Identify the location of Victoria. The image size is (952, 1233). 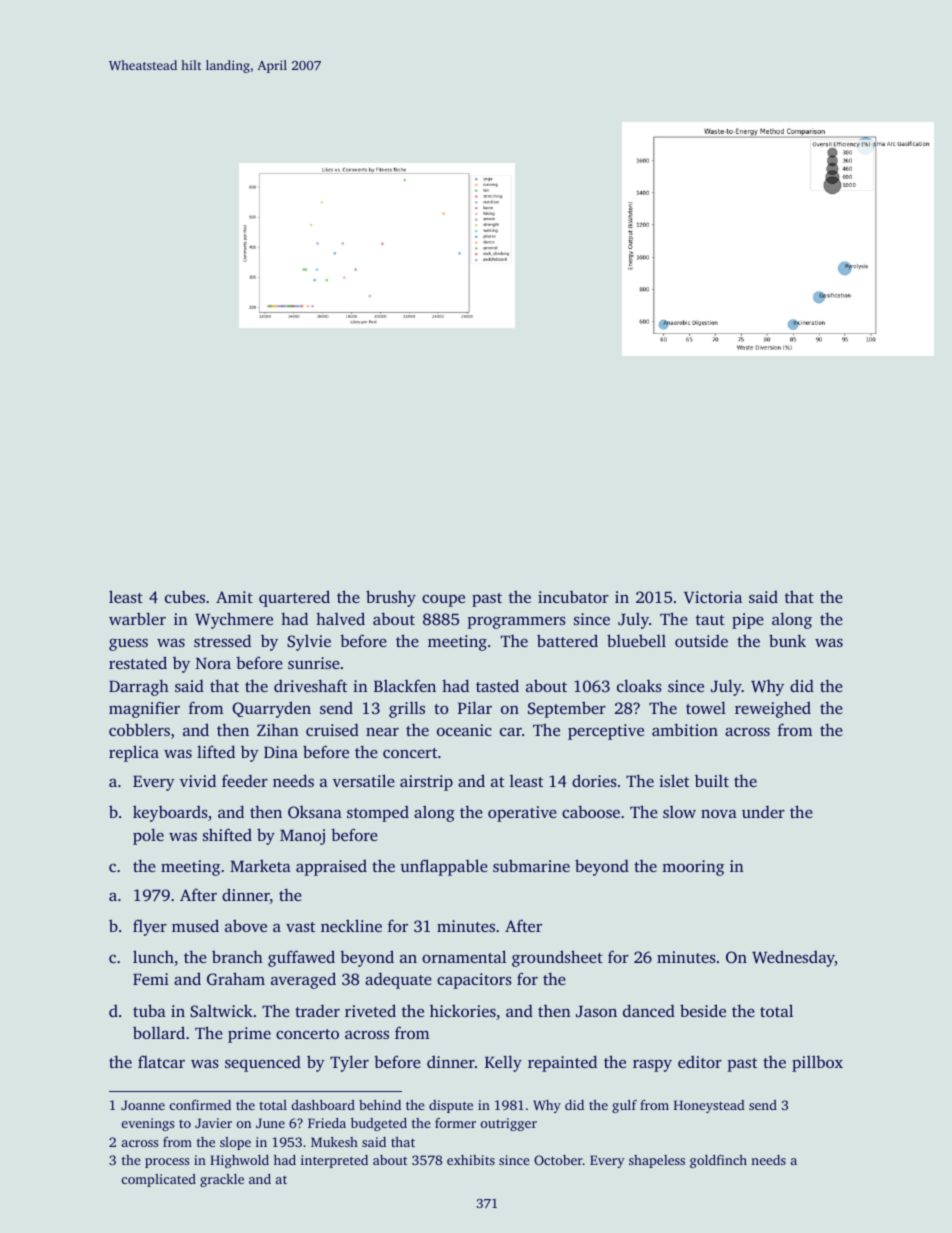
(713, 597).
